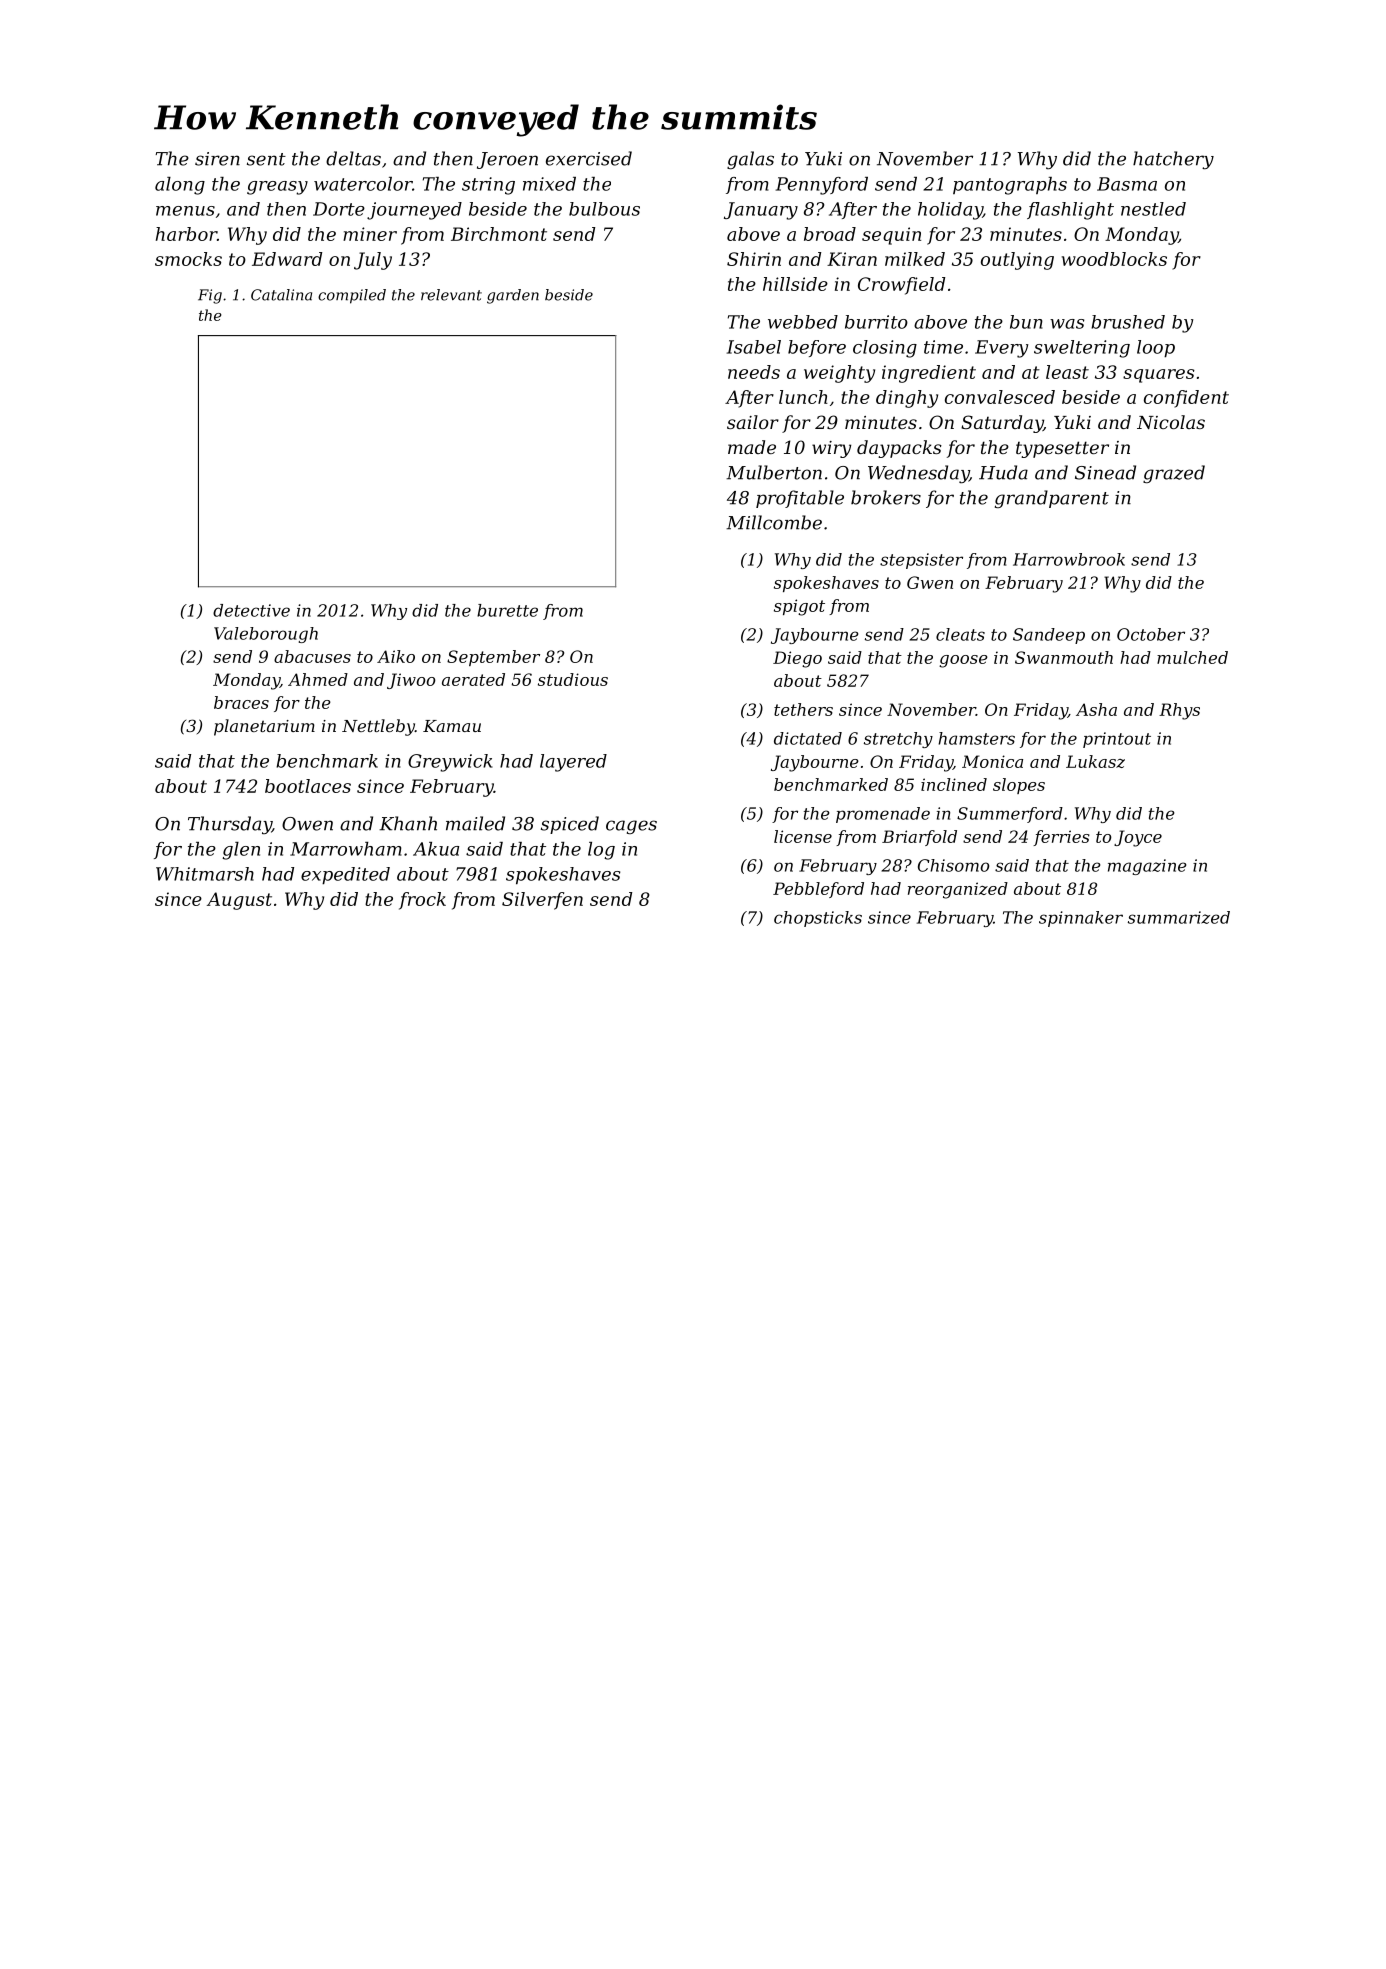 The image size is (1386, 1969). I want to click on Lukasz, so click(1095, 761).
